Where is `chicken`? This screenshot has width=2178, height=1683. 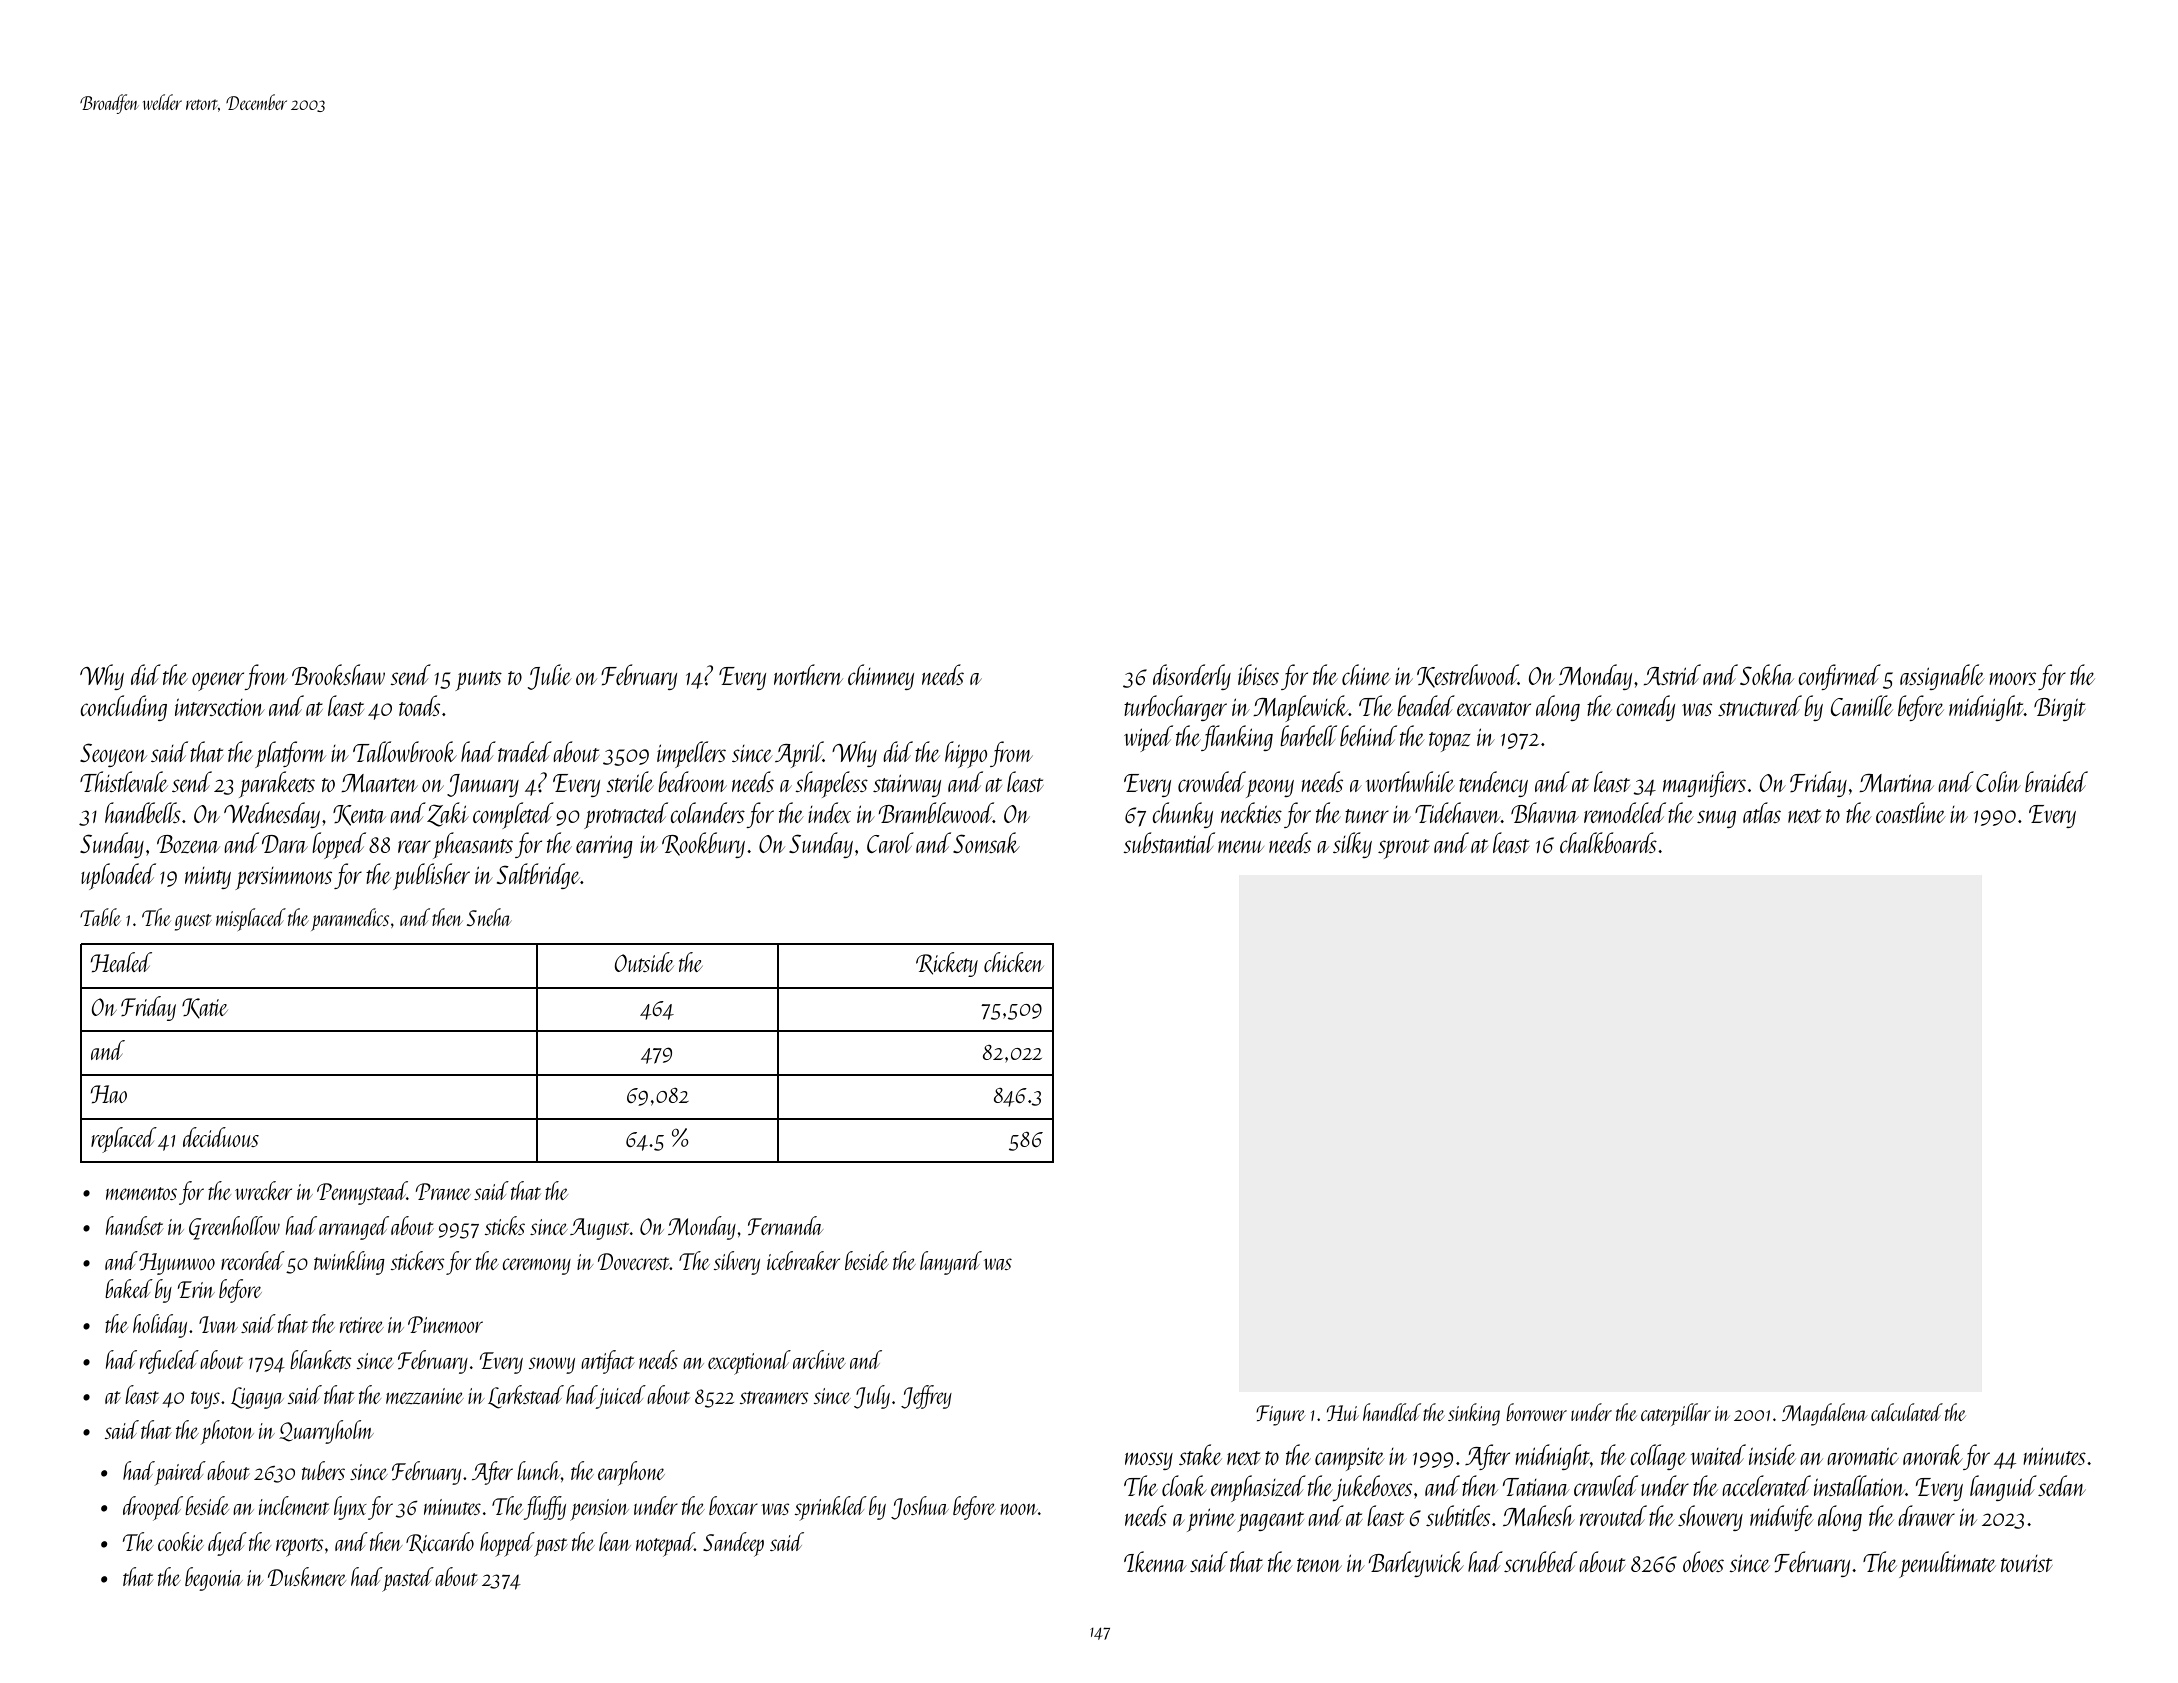
chicken is located at coordinates (1014, 962).
